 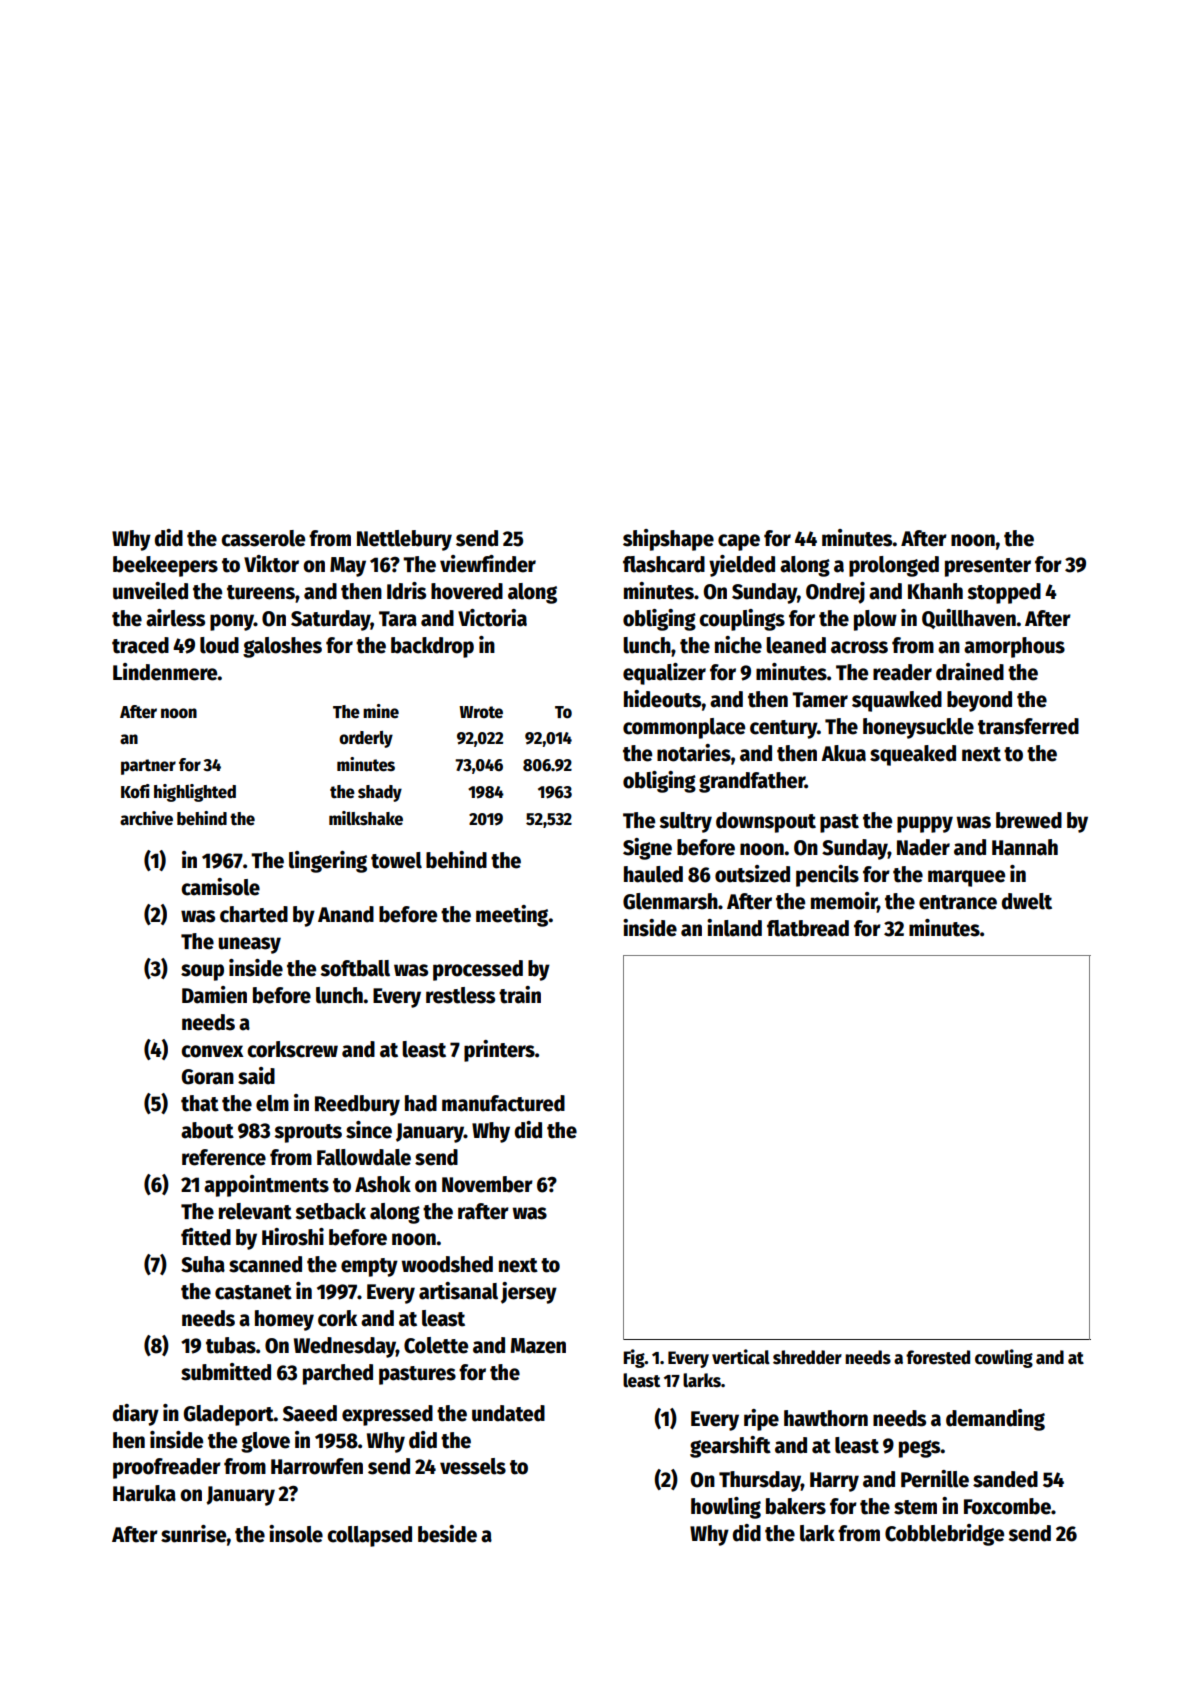 What do you see at coordinates (345, 1347) in the document?
I see `Wednesday` at bounding box center [345, 1347].
